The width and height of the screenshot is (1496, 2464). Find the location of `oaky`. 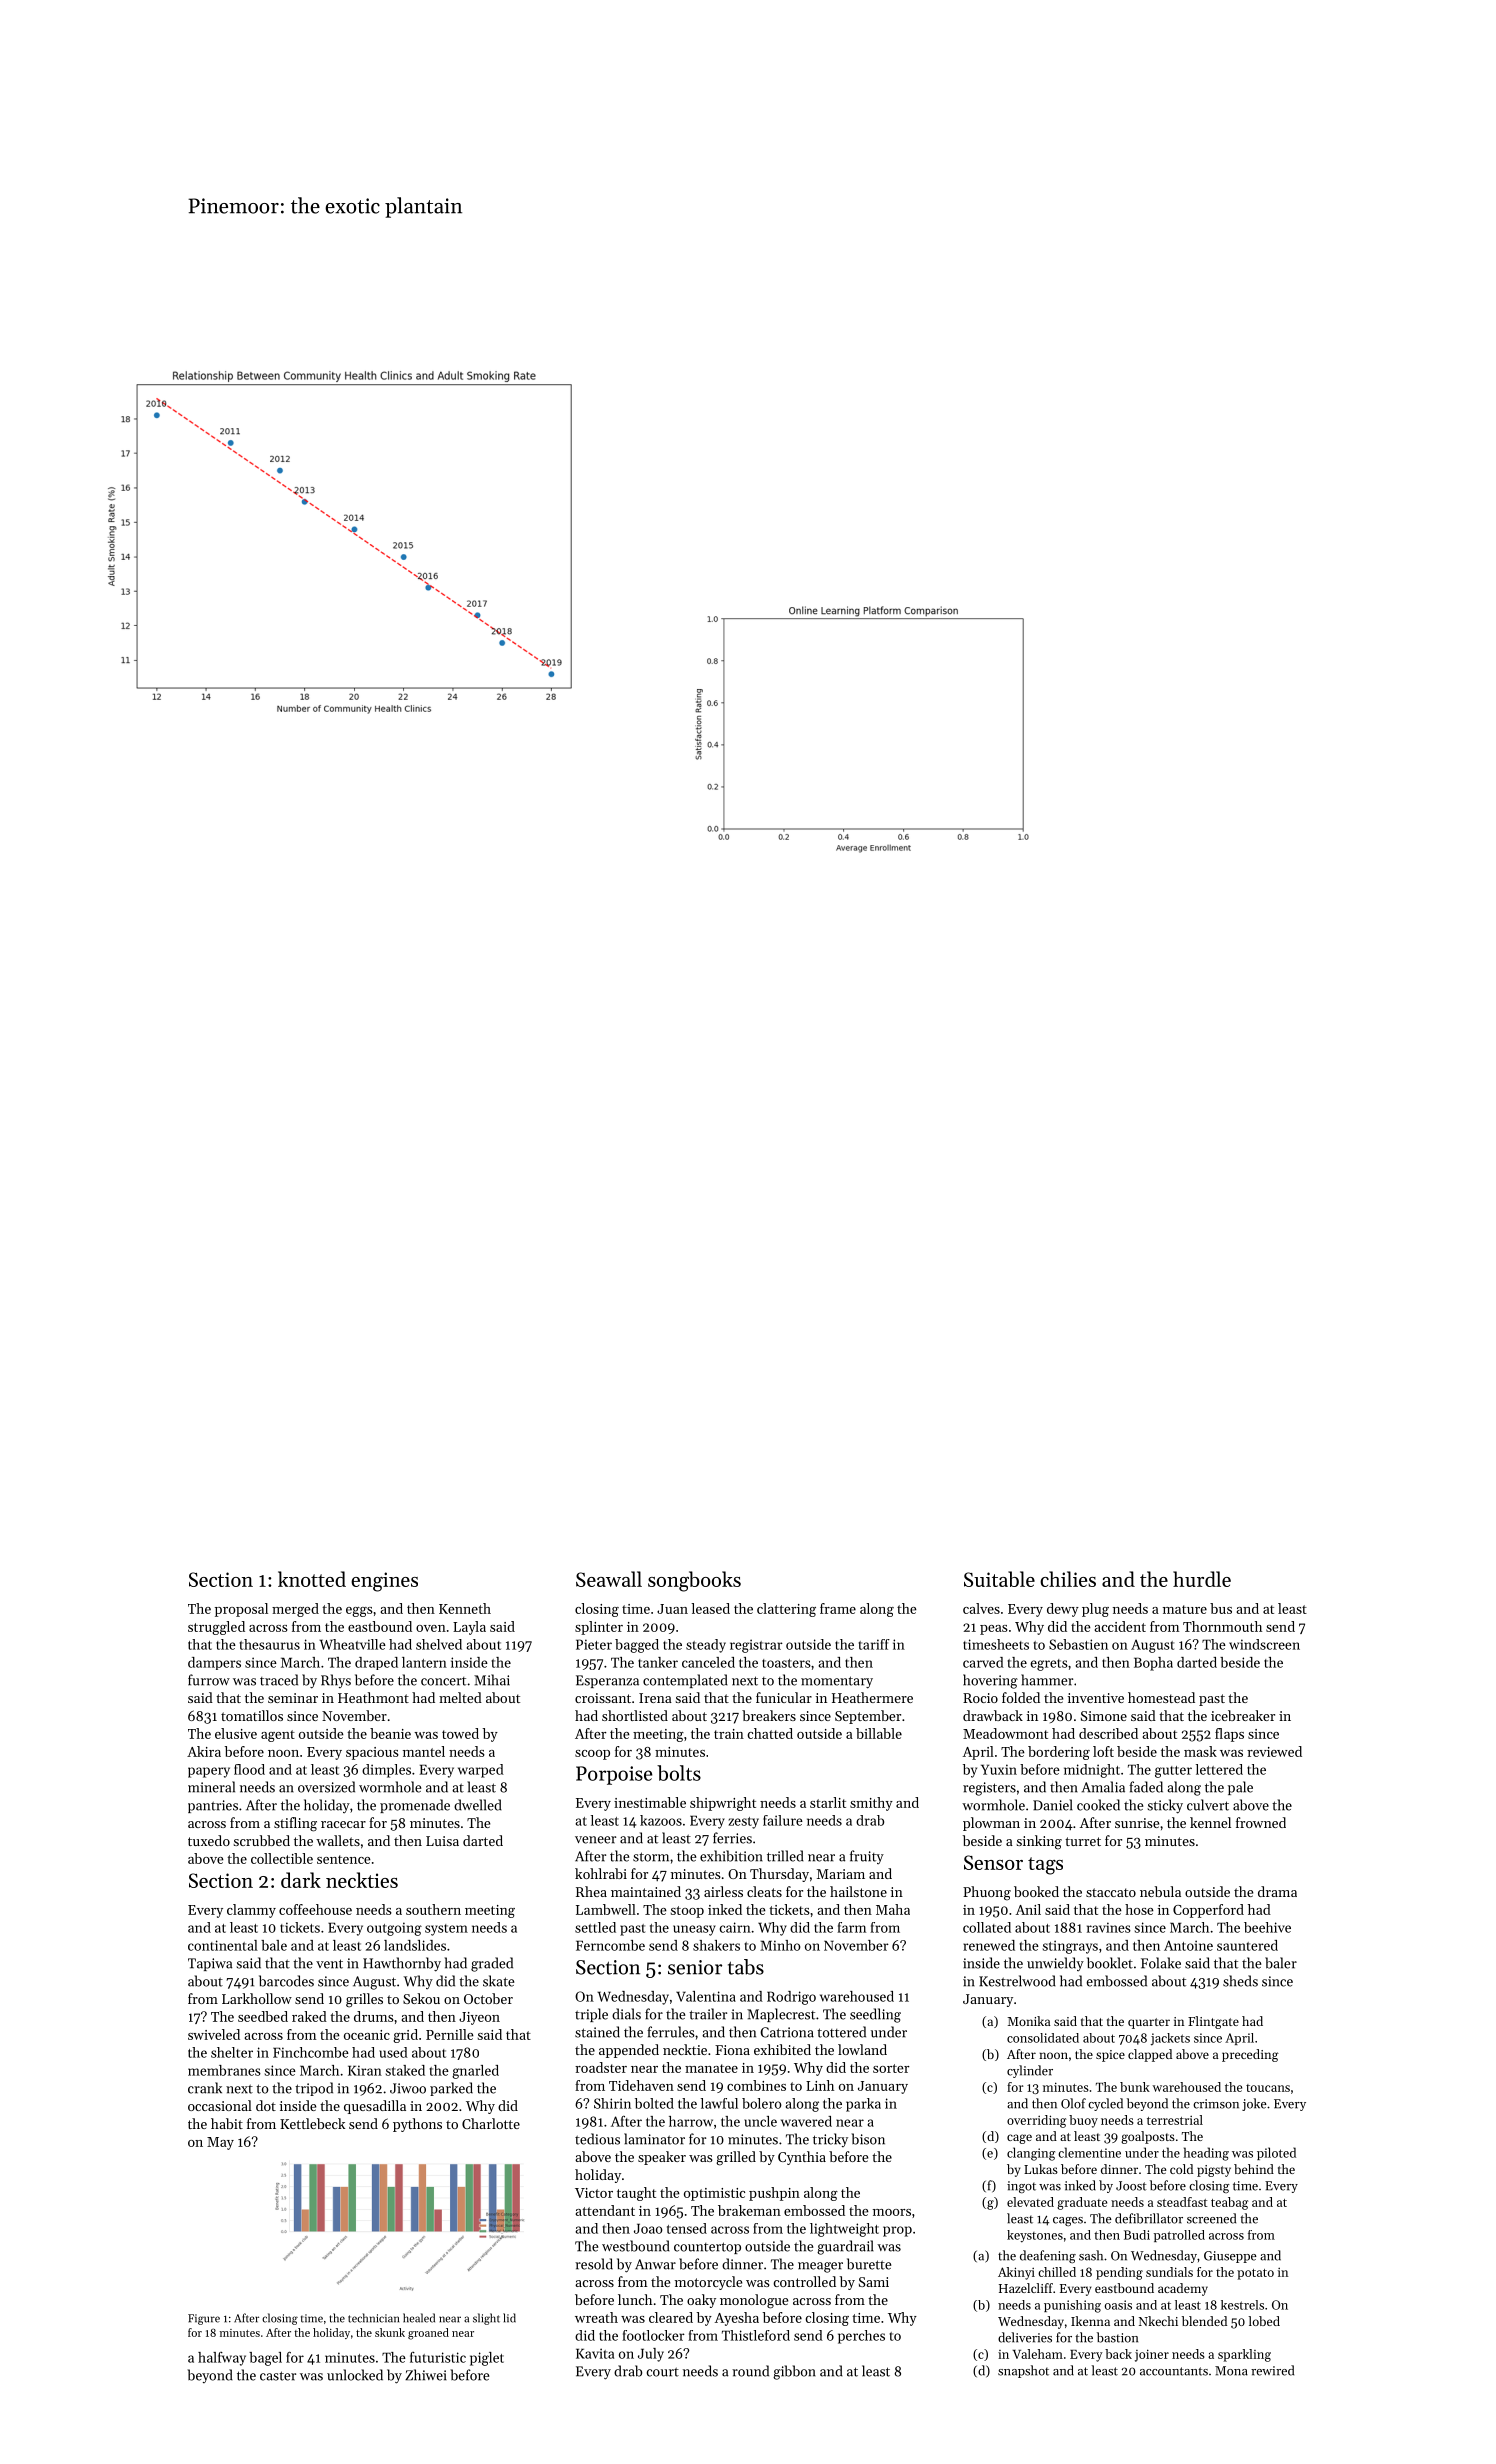

oaky is located at coordinates (701, 2301).
